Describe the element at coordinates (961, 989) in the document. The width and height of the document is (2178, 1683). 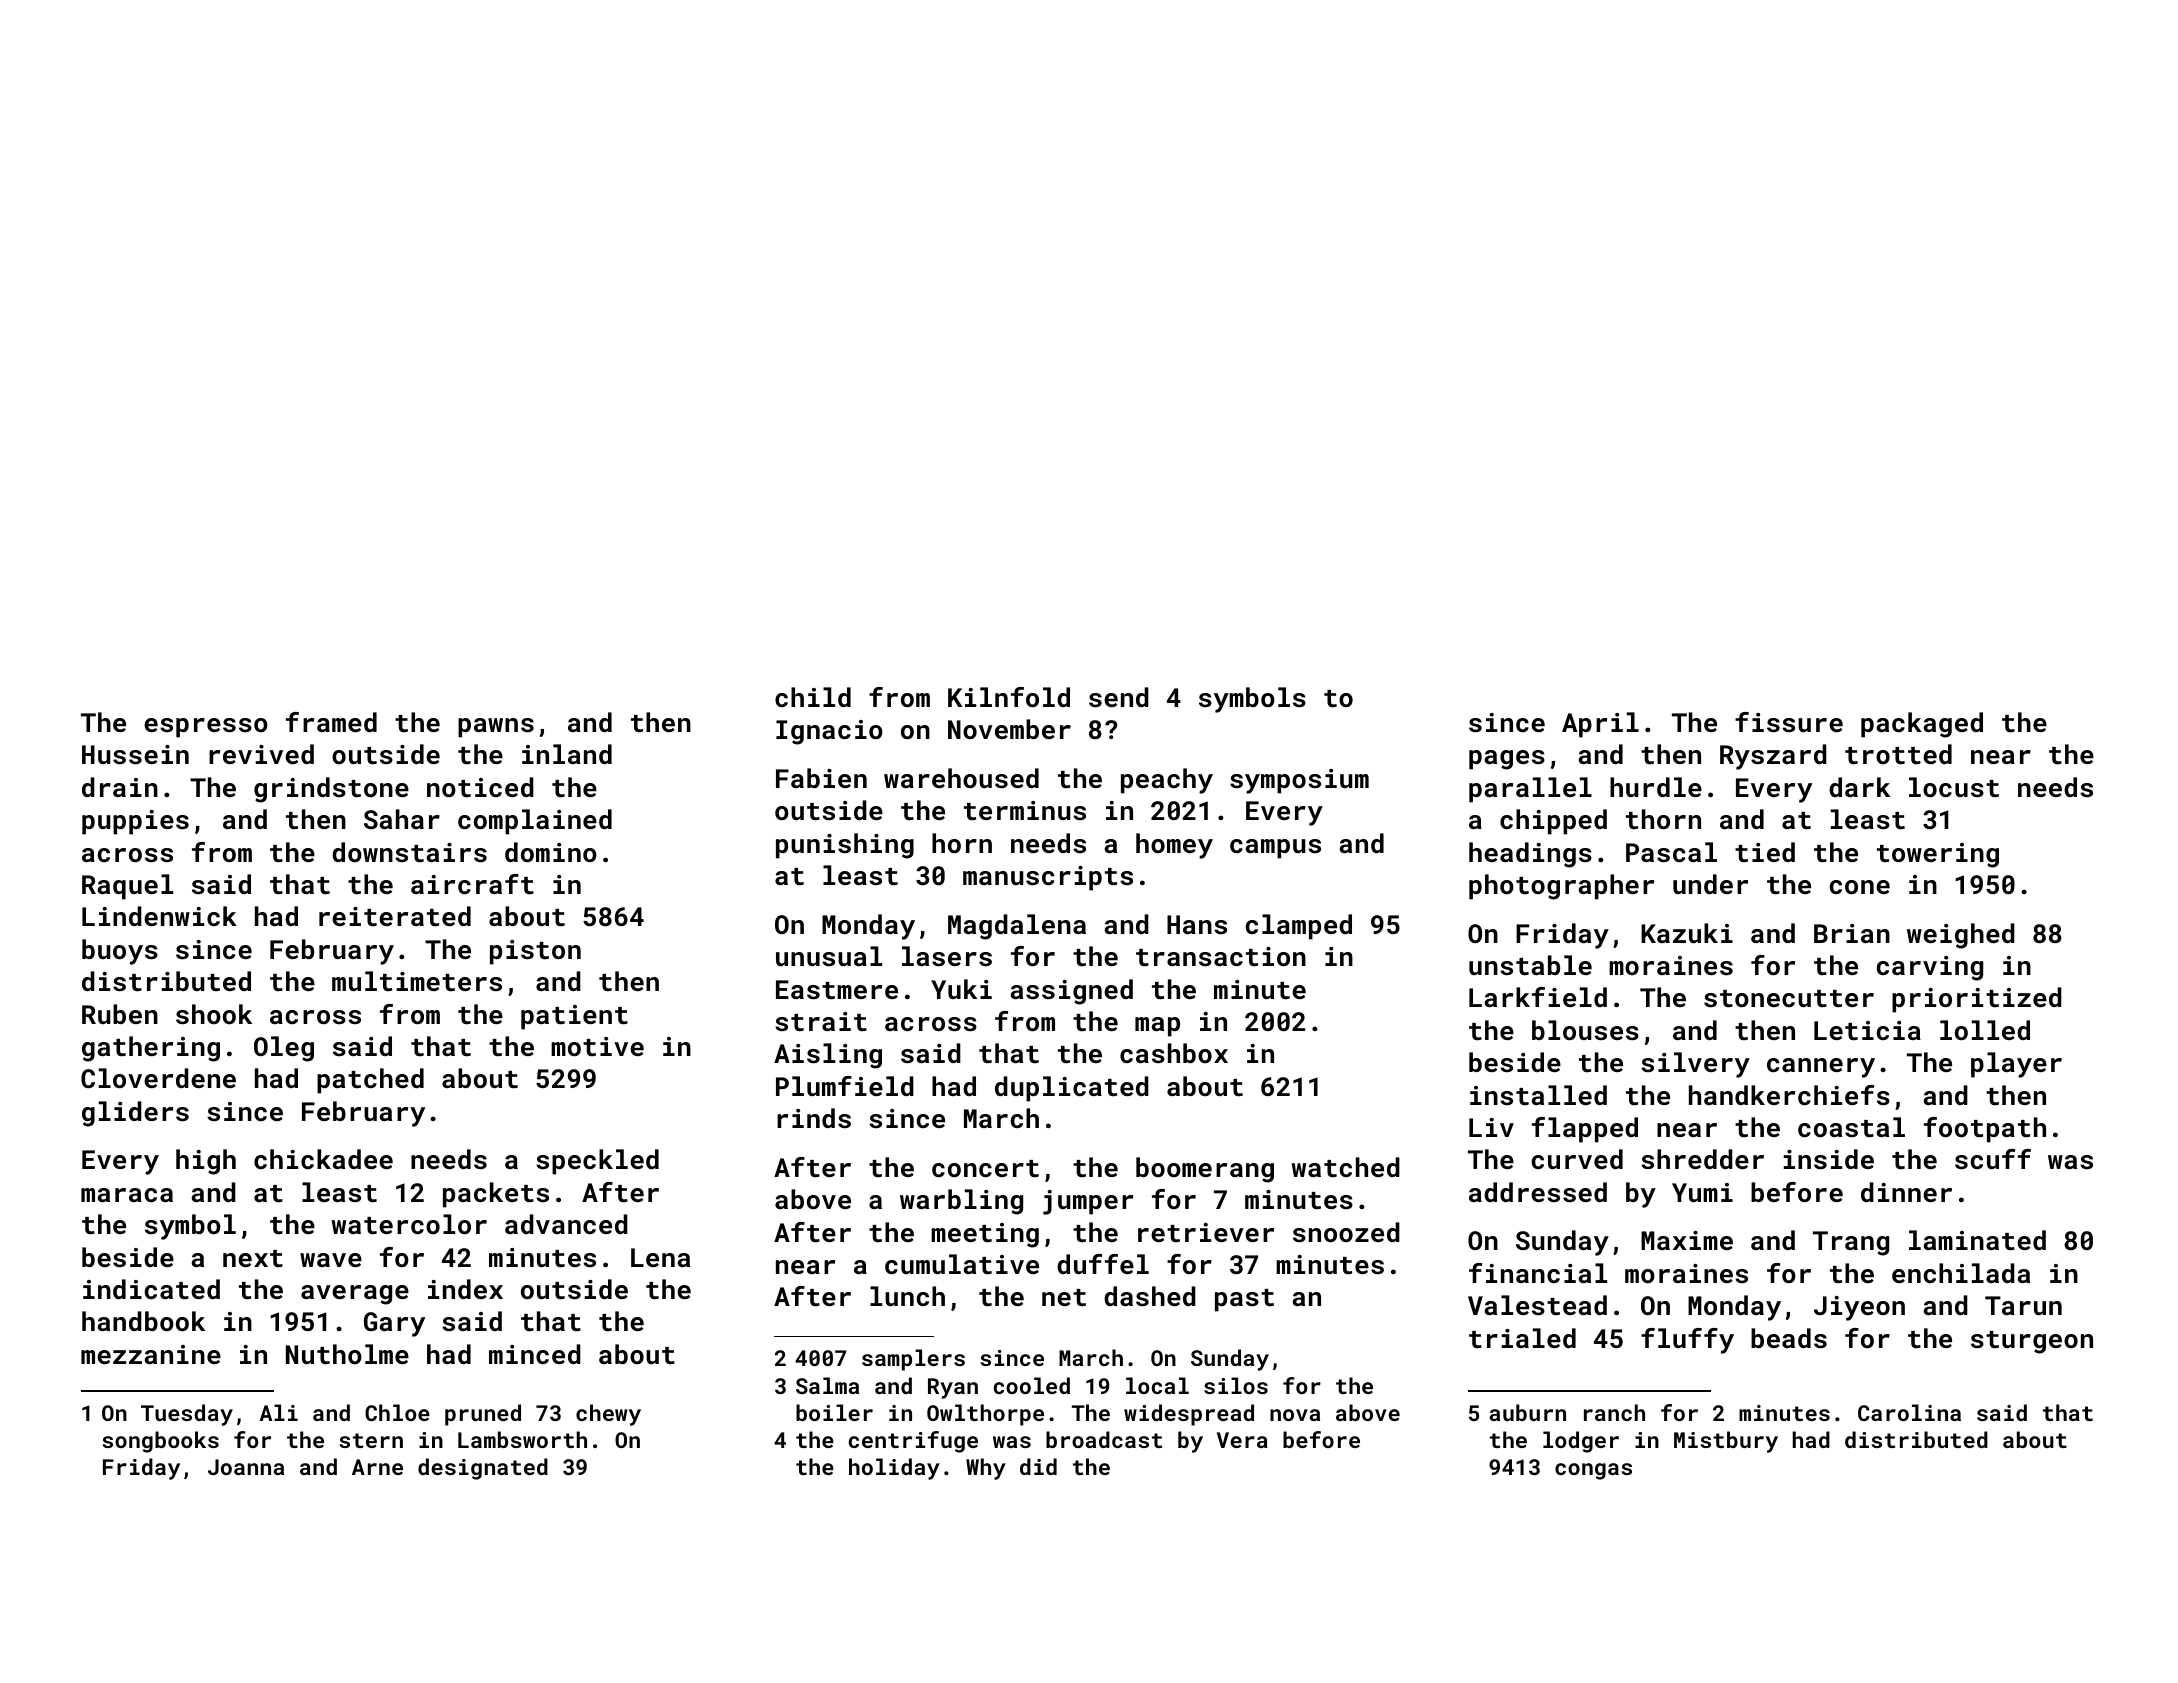
I see `Yuki` at that location.
